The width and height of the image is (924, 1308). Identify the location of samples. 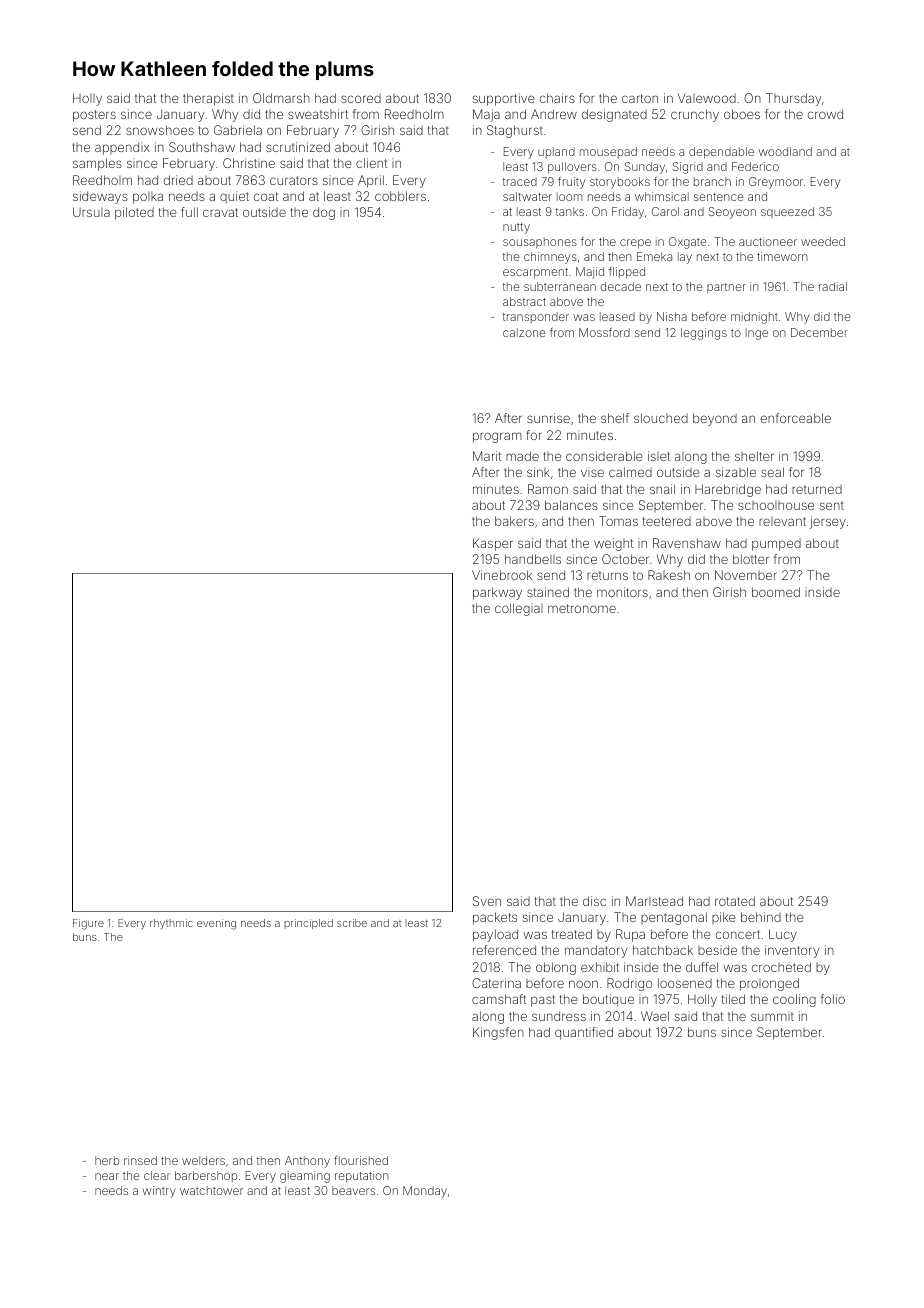
(97, 164).
